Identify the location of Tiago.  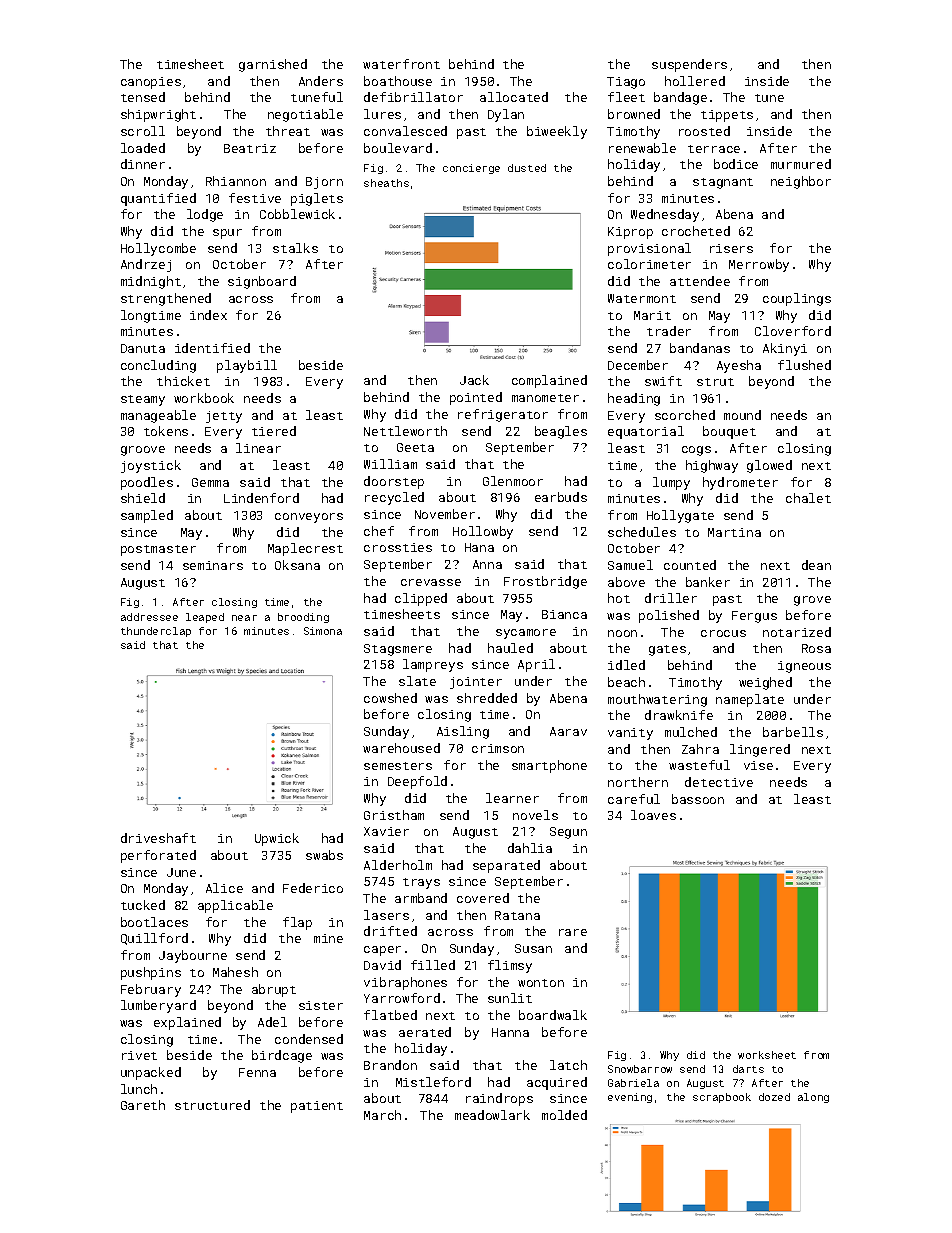
(626, 83).
